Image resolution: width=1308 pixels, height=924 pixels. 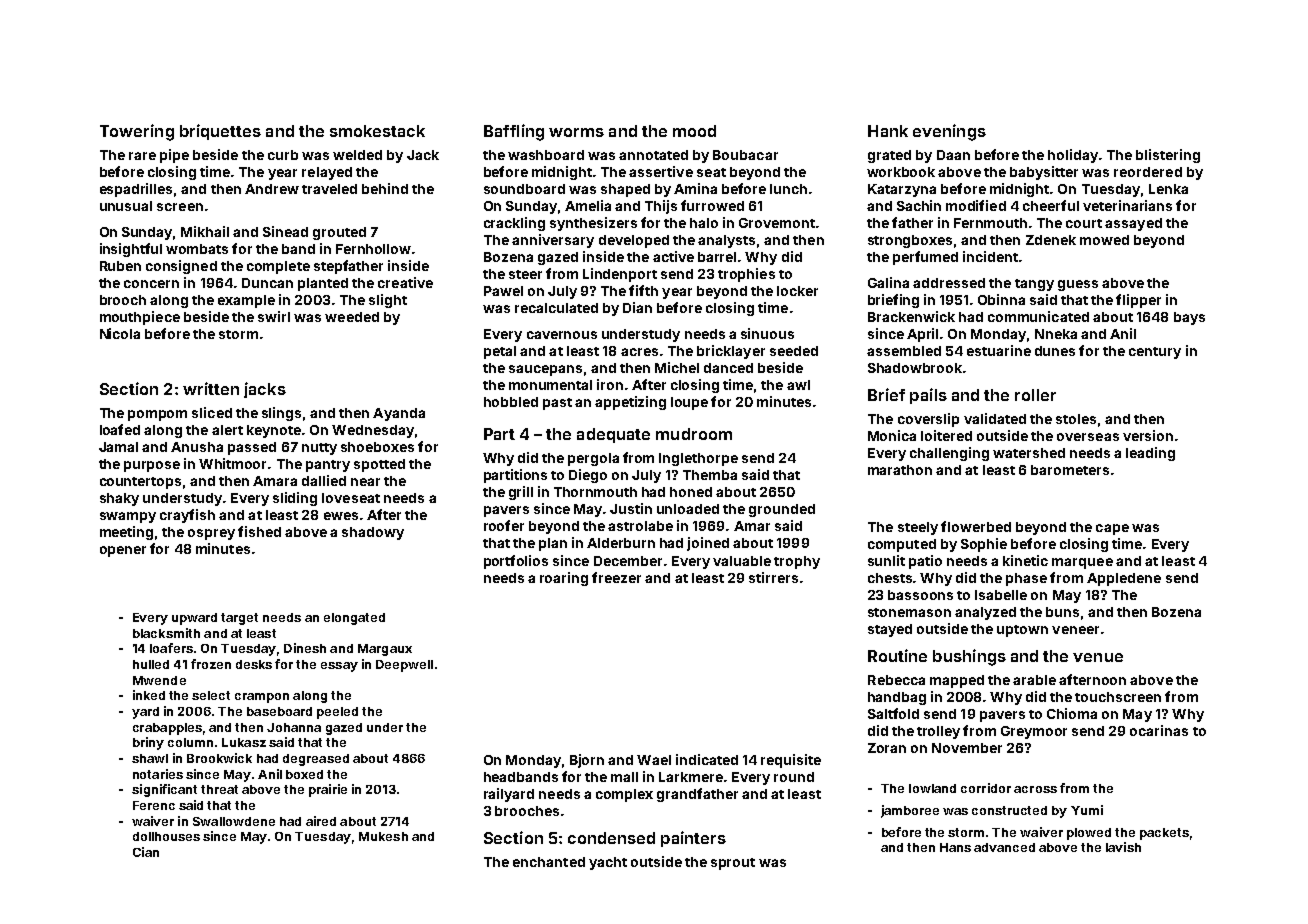 I want to click on Swallowdene, so click(x=234, y=821).
